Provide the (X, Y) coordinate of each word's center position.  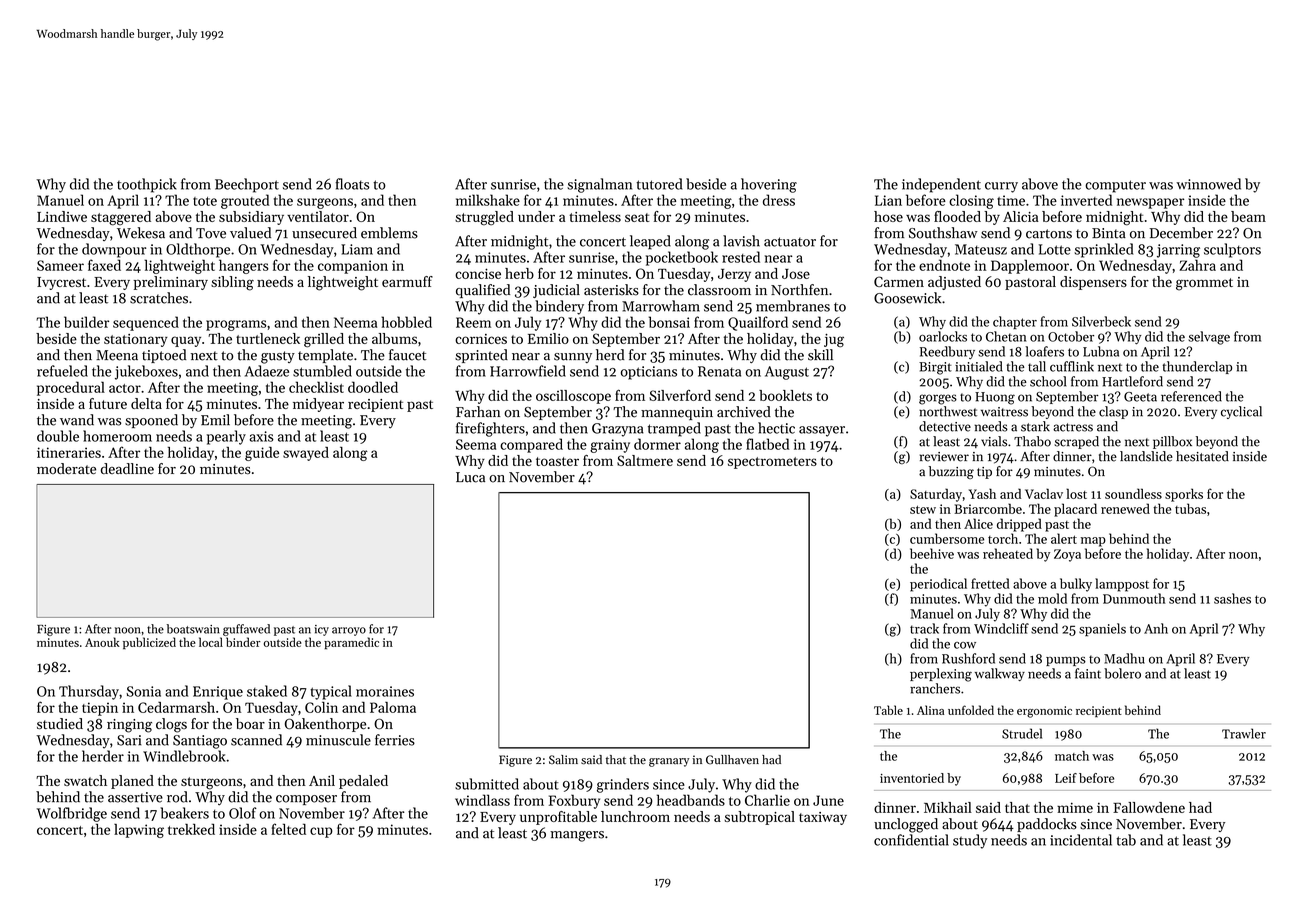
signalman (599, 185)
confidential (911, 840)
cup (321, 832)
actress (1073, 427)
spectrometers (772, 463)
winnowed (1208, 184)
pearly (226, 437)
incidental (1081, 840)
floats (353, 184)
